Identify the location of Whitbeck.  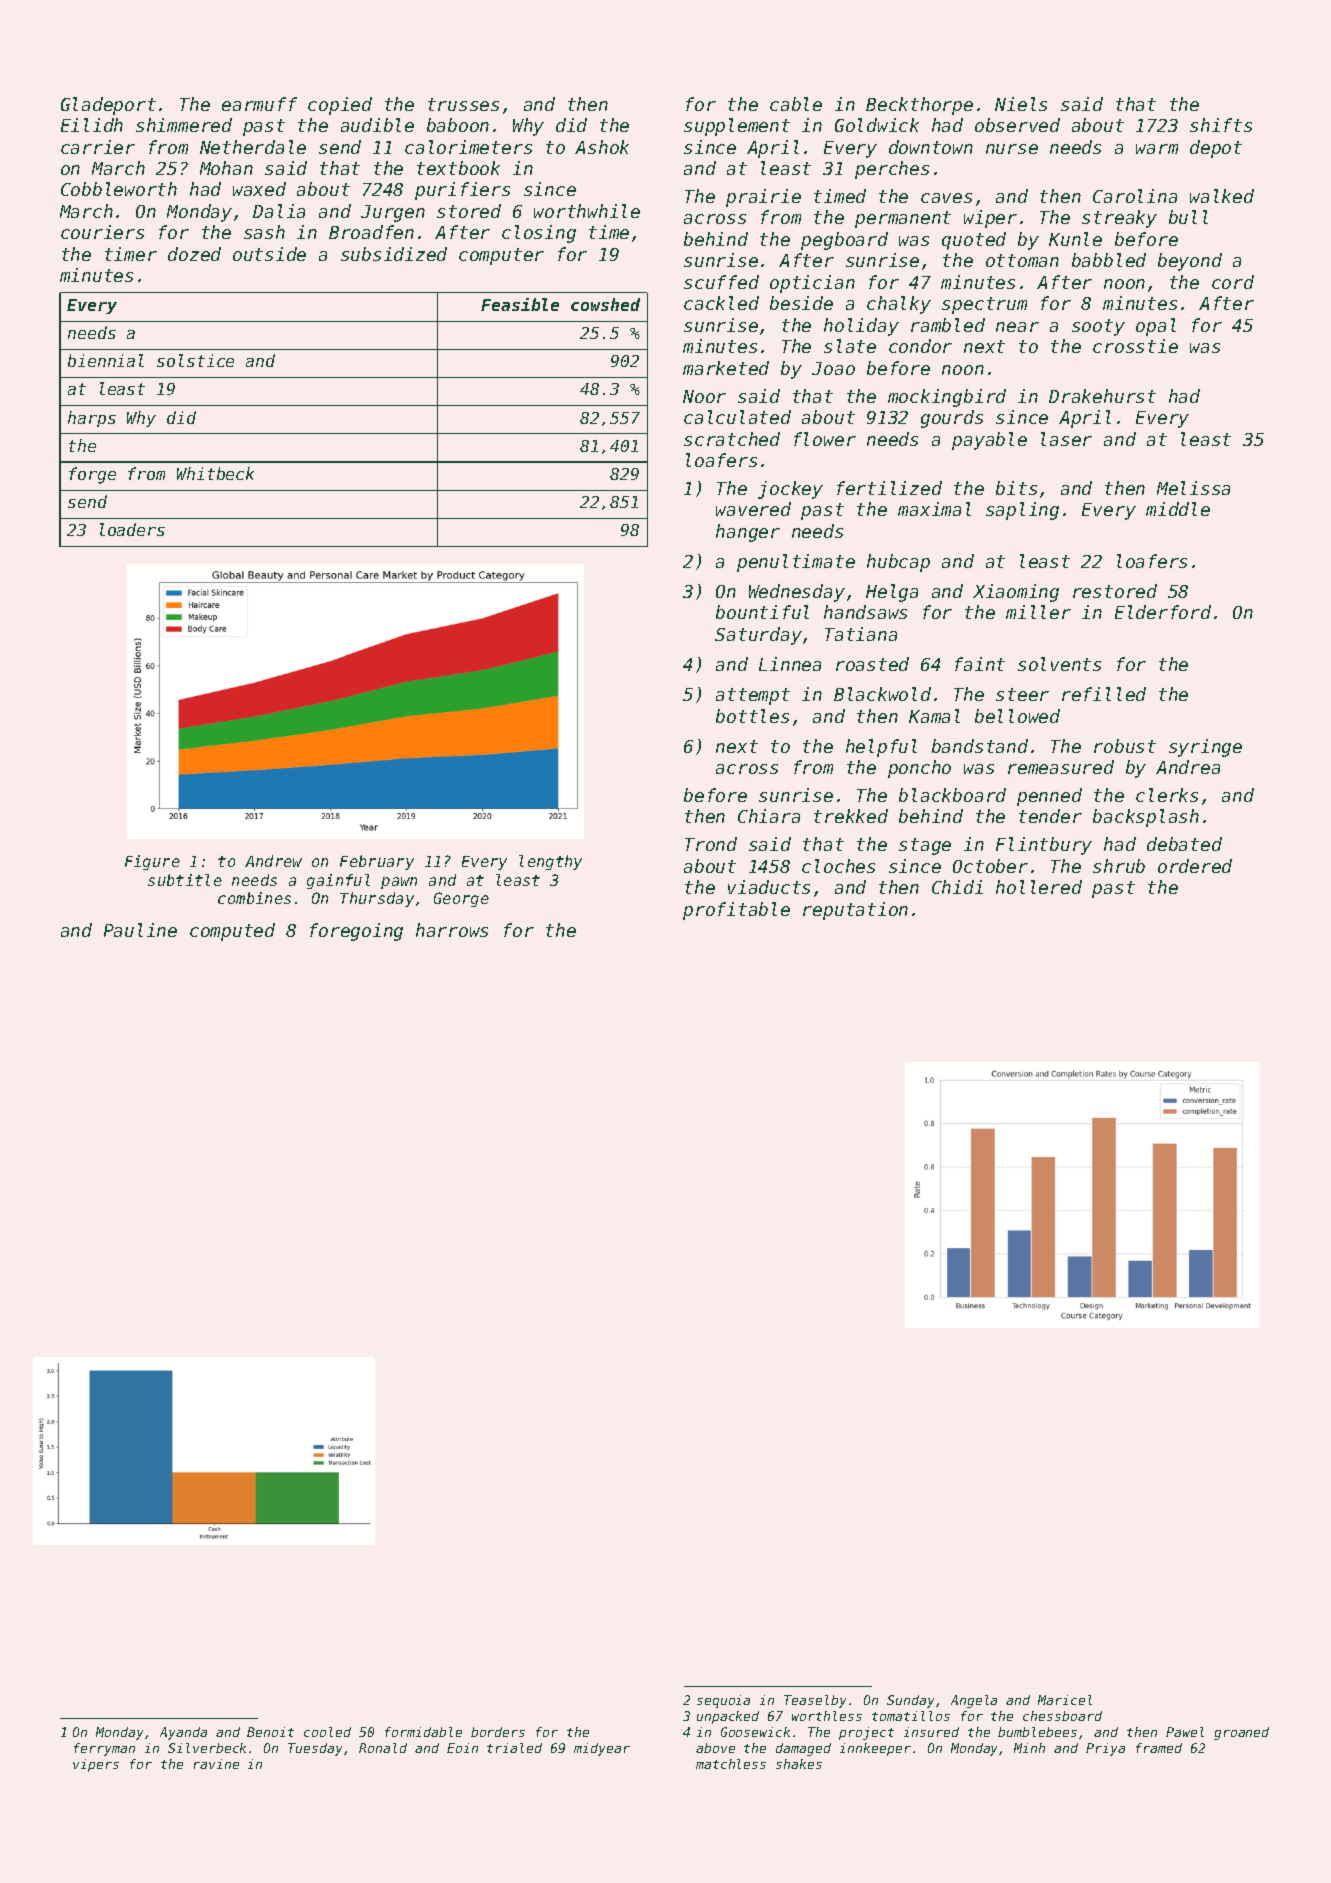
(215, 473).
